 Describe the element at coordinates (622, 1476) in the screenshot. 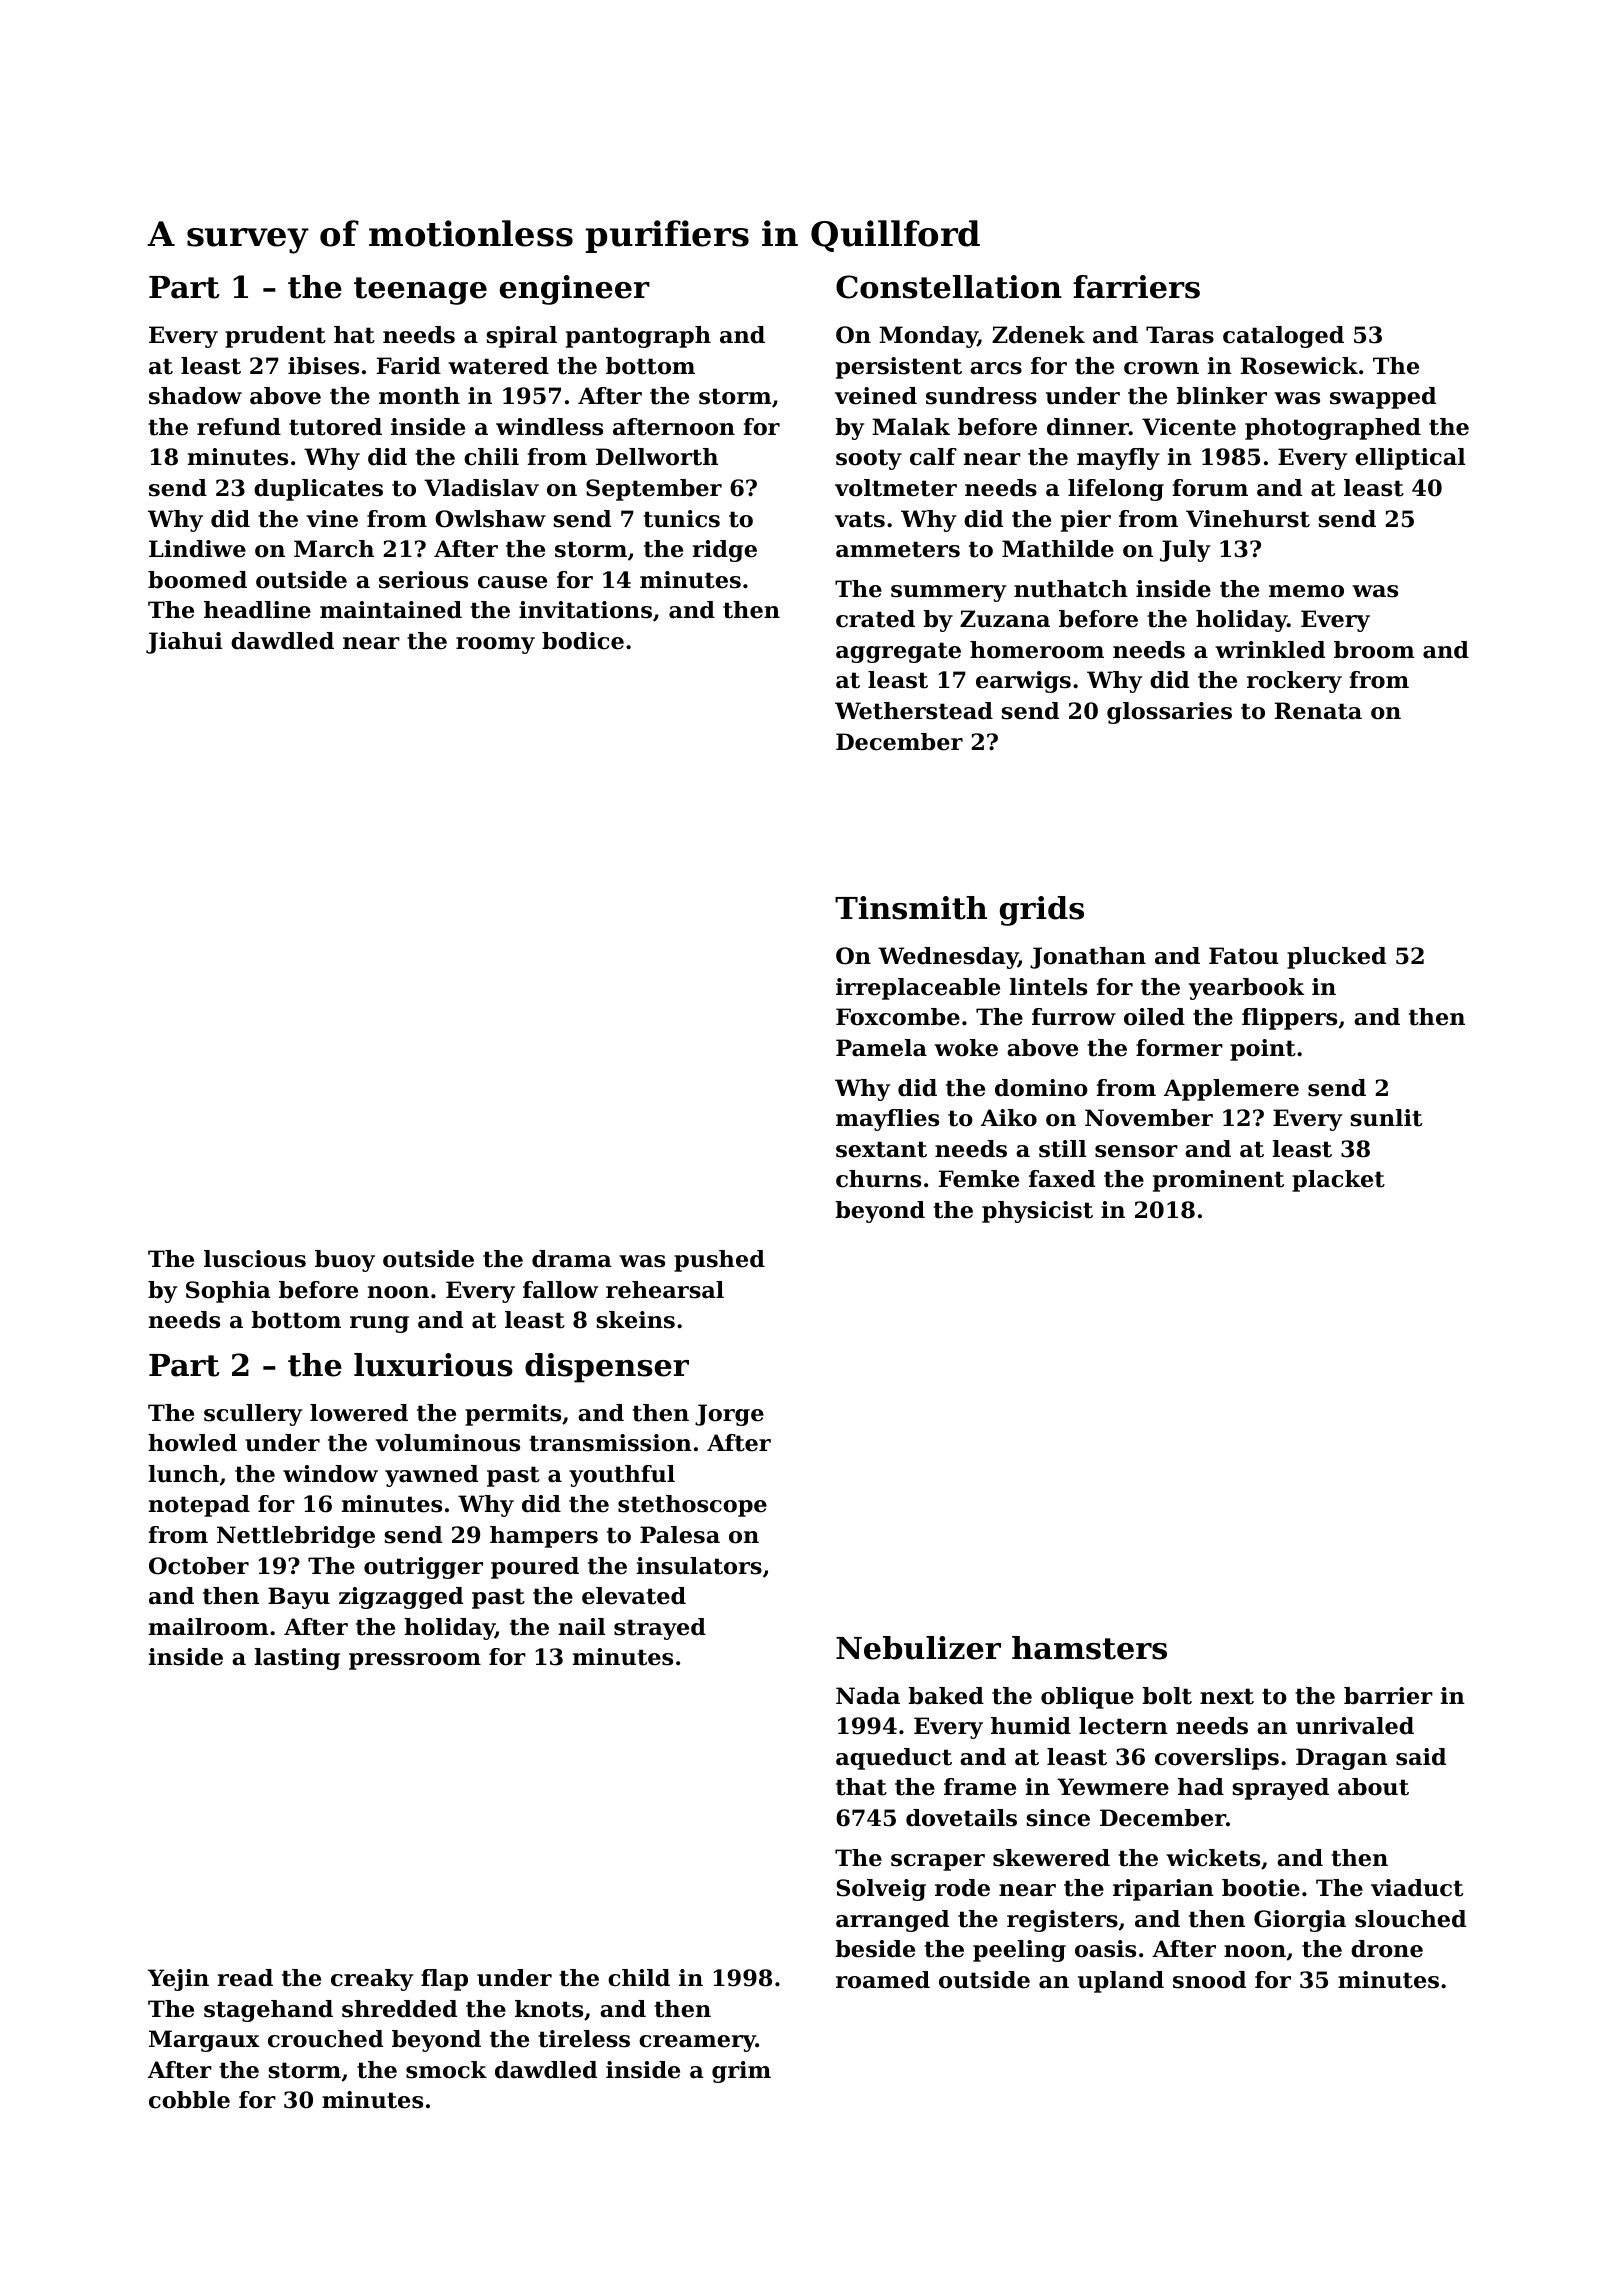

I see `youthful` at that location.
